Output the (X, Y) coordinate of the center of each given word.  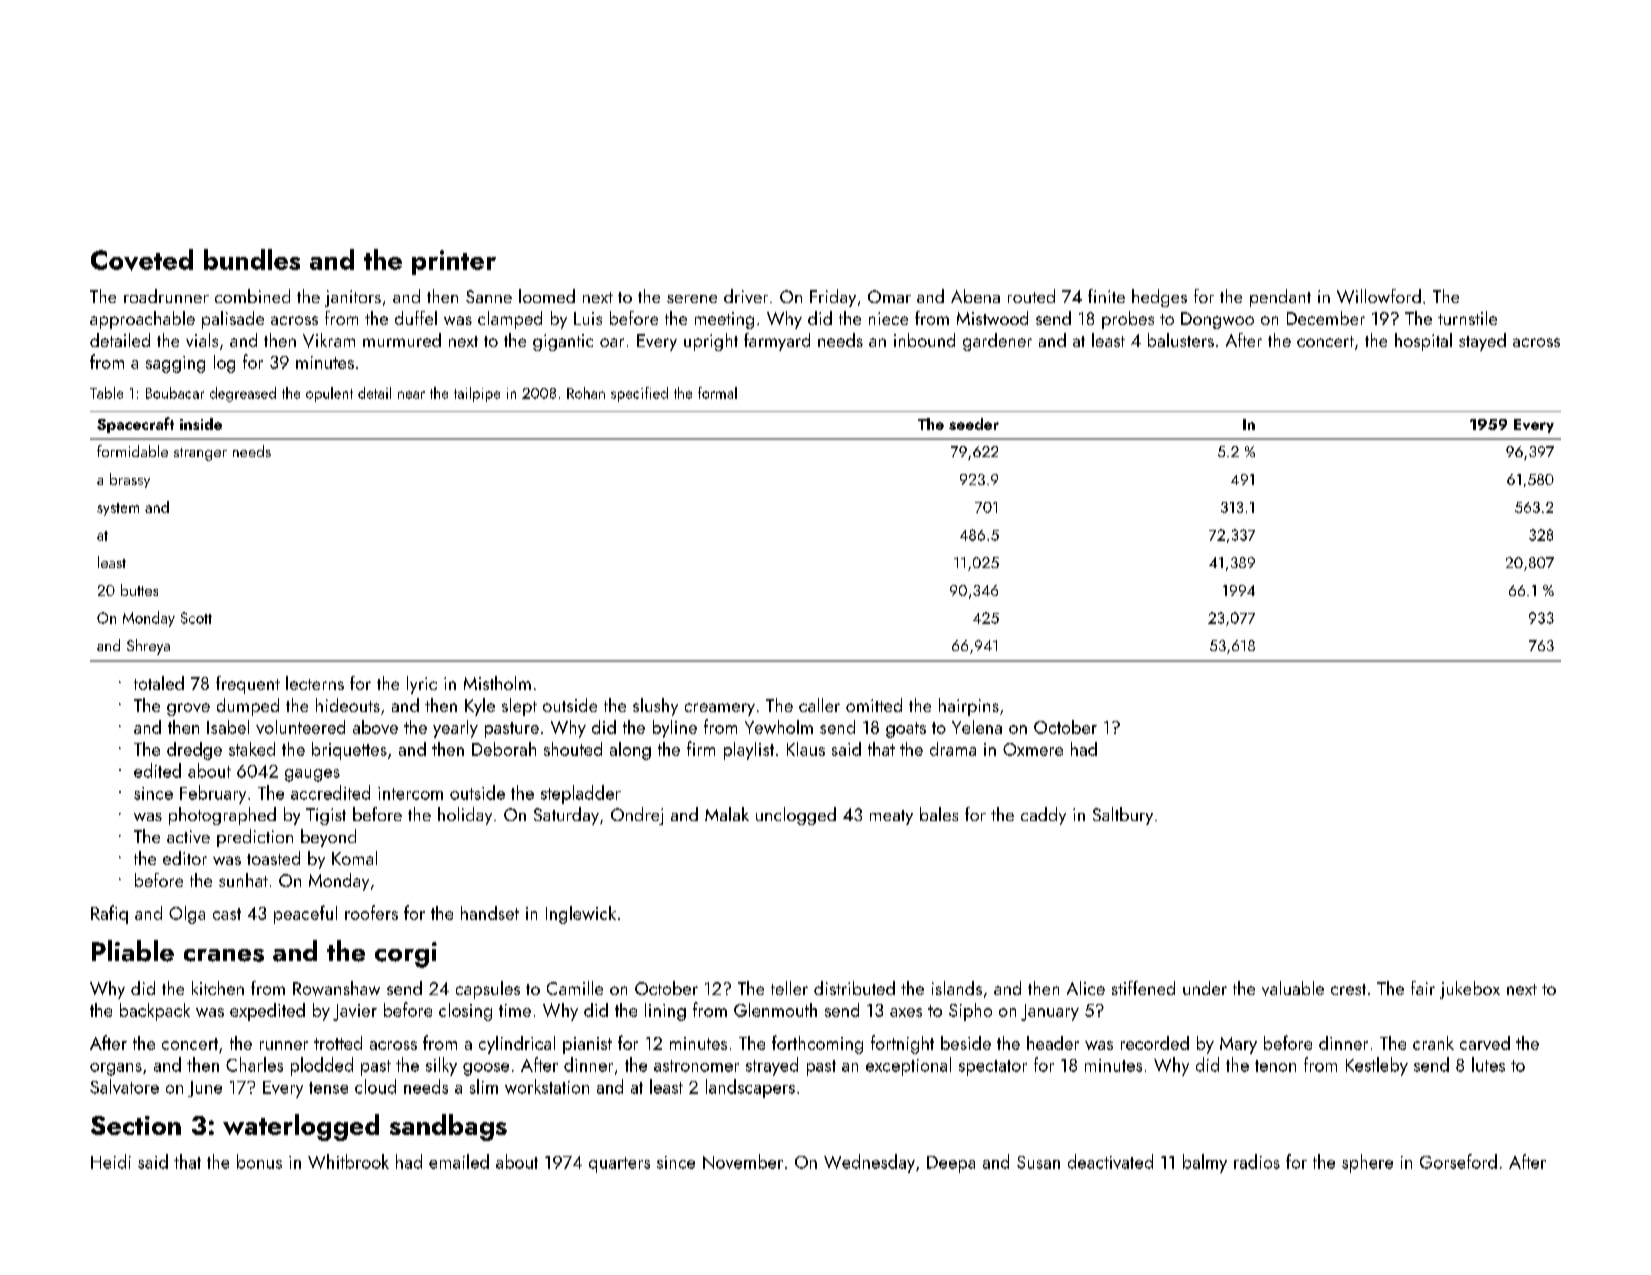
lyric (422, 685)
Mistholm (497, 683)
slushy (655, 707)
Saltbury (1123, 816)
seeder (974, 424)
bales (939, 814)
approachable (142, 320)
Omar (889, 296)
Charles (254, 1064)
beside (966, 1043)
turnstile (1467, 318)
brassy (130, 480)
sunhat (243, 880)
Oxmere (1033, 749)
